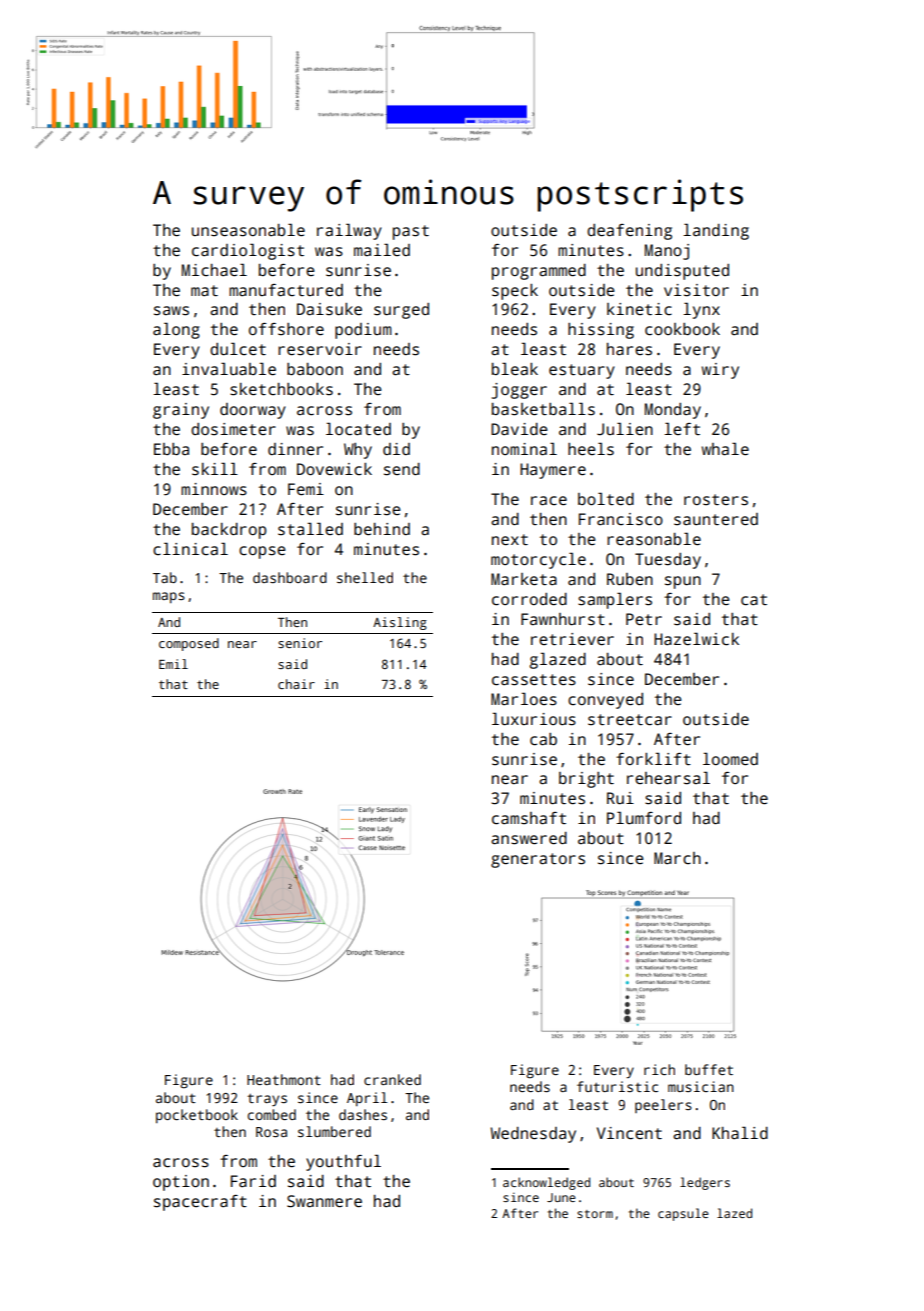 The width and height of the screenshot is (924, 1311). Describe the element at coordinates (629, 232) in the screenshot. I see `deafening` at that location.
